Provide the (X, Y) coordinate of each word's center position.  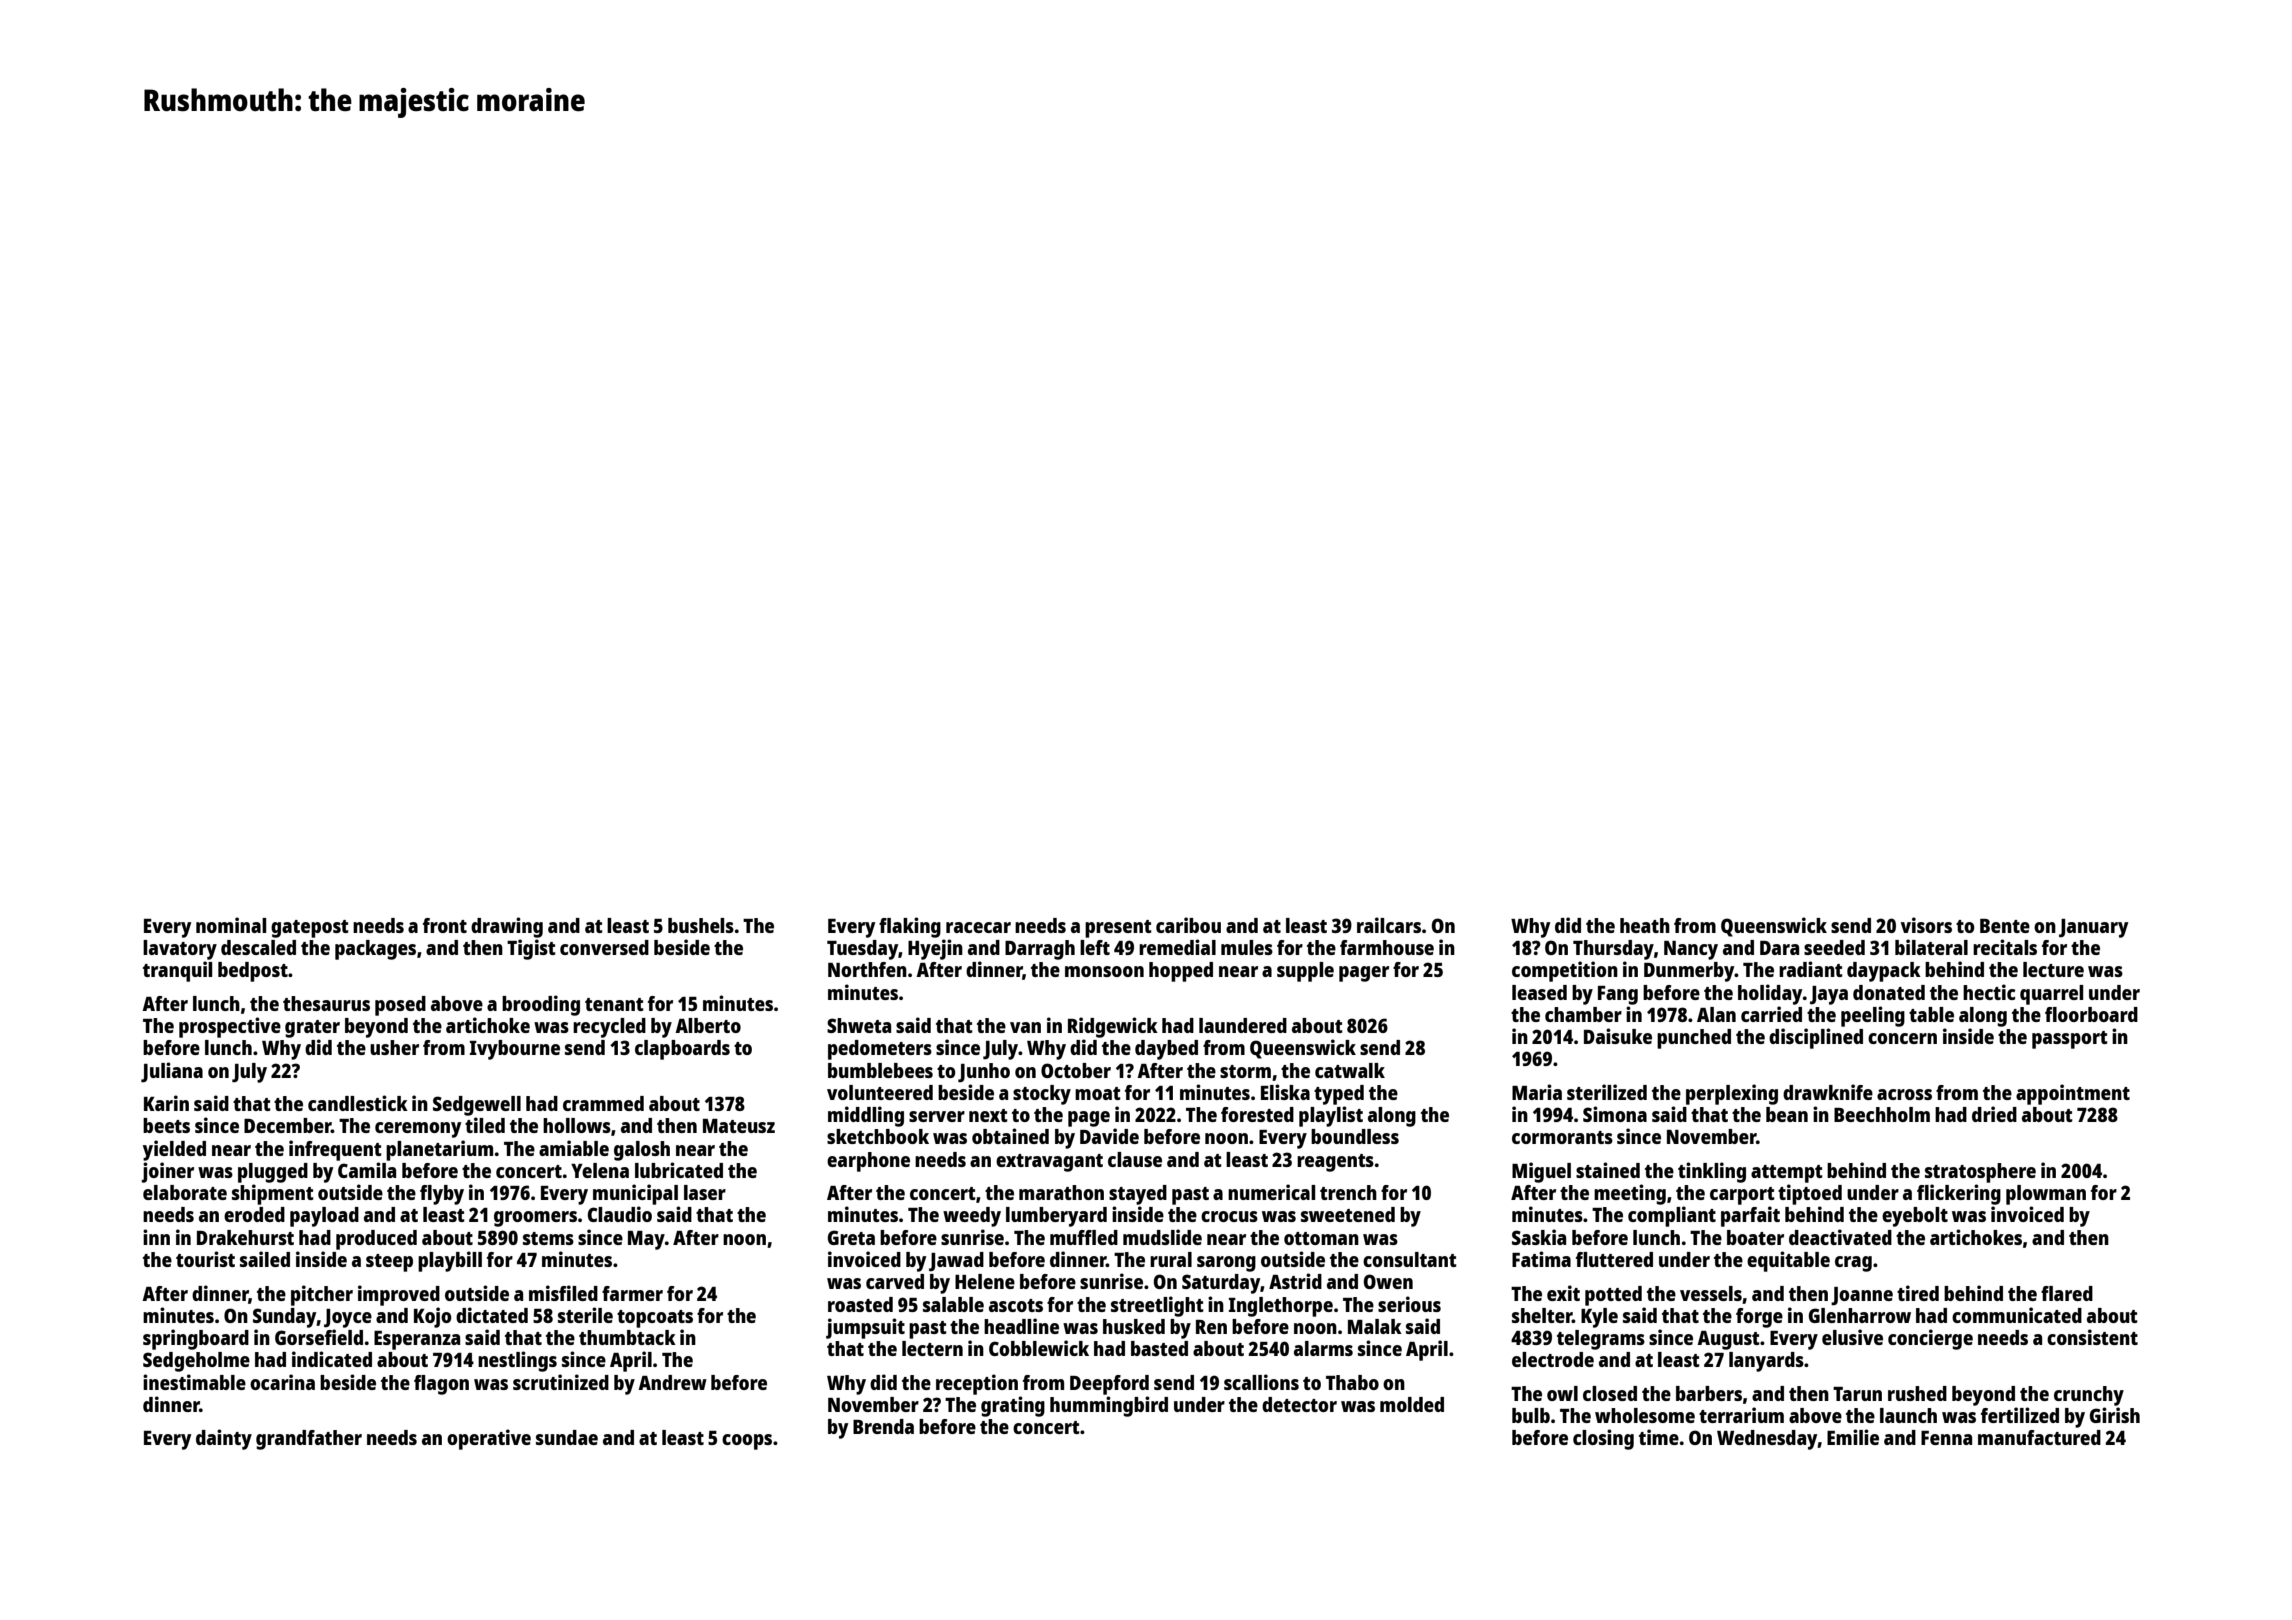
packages (375, 950)
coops (747, 1442)
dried (1994, 1114)
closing (1603, 1439)
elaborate (185, 1192)
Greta (851, 1237)
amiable (574, 1148)
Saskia (1539, 1237)
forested (1257, 1114)
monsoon (1104, 971)
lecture (2053, 969)
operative (489, 1439)
